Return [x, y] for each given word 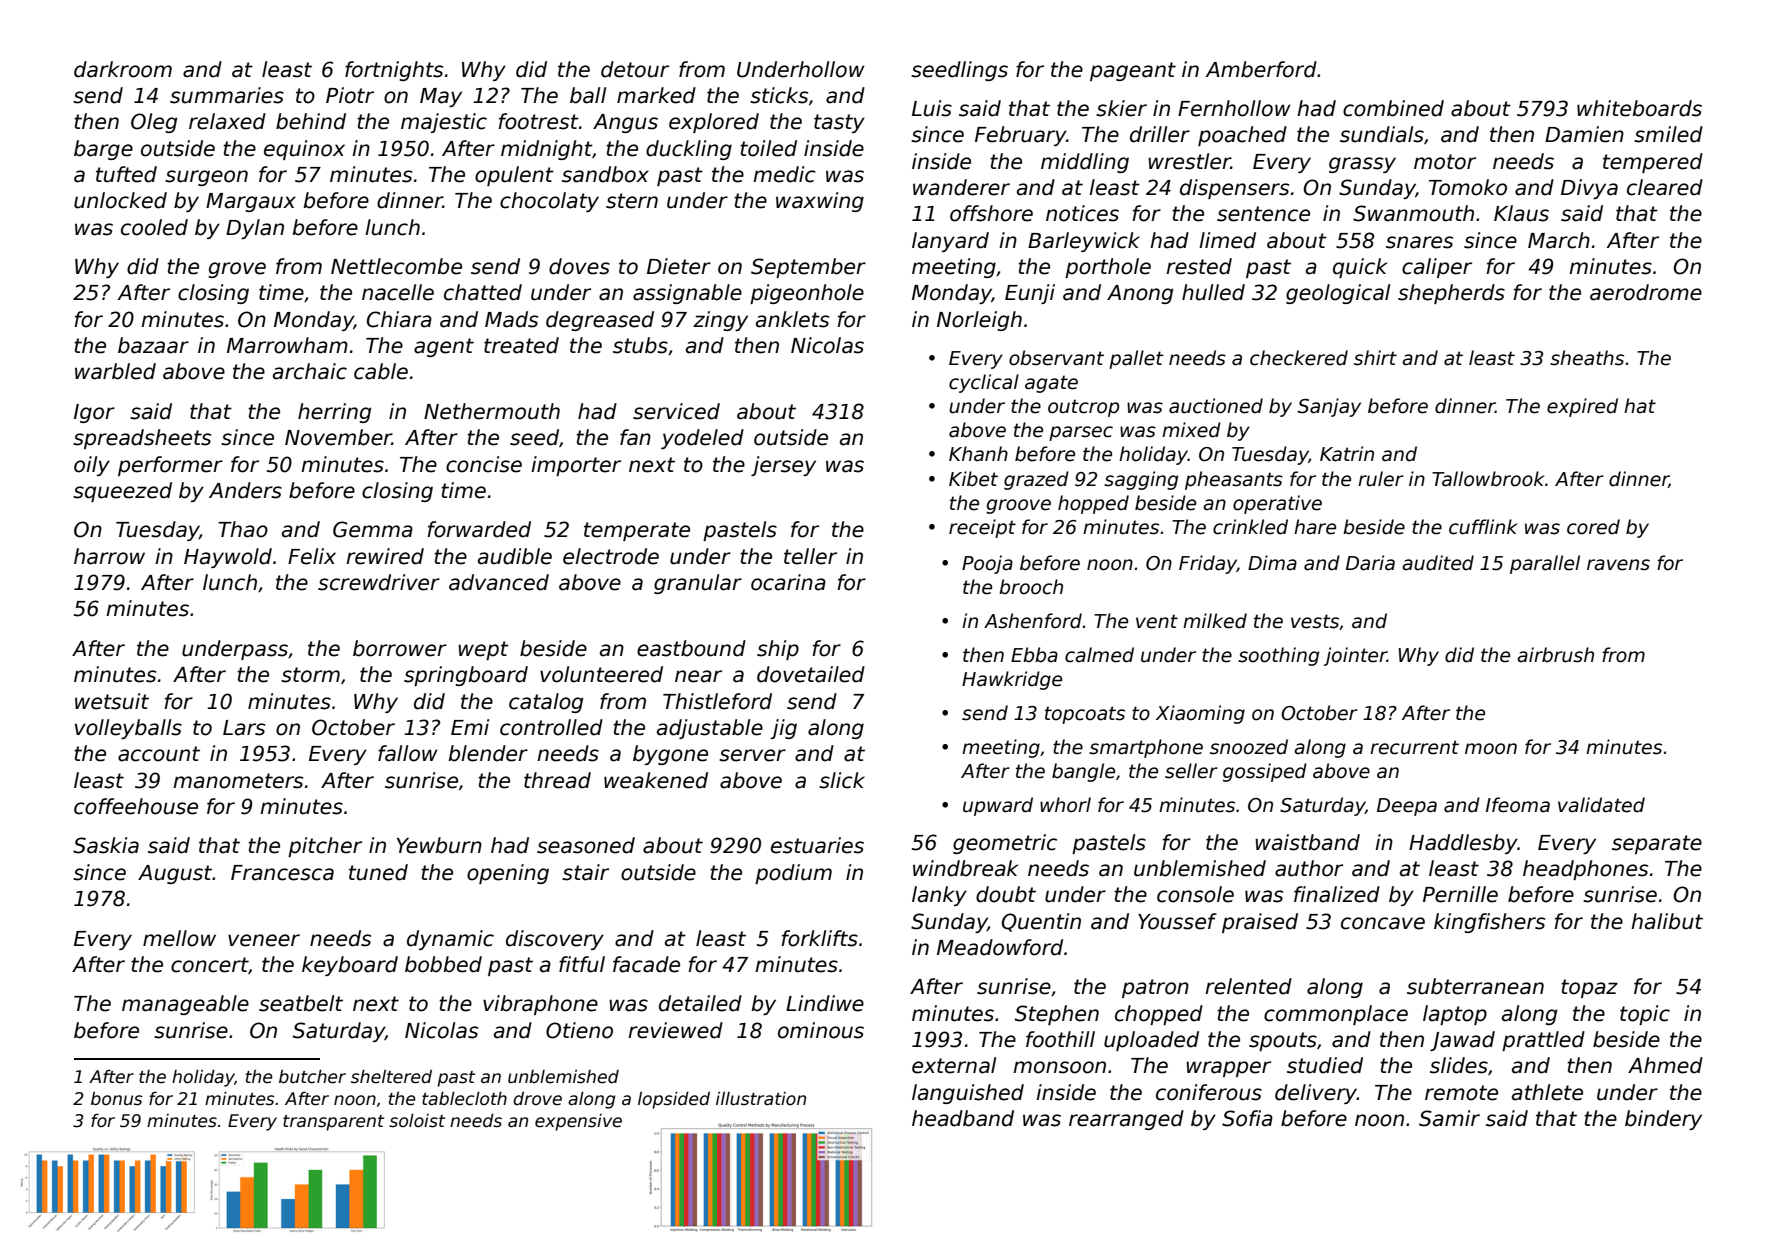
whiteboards [1639, 108]
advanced [499, 582]
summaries [227, 95]
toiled [768, 148]
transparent [333, 1123]
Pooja [987, 564]
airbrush [1555, 655]
